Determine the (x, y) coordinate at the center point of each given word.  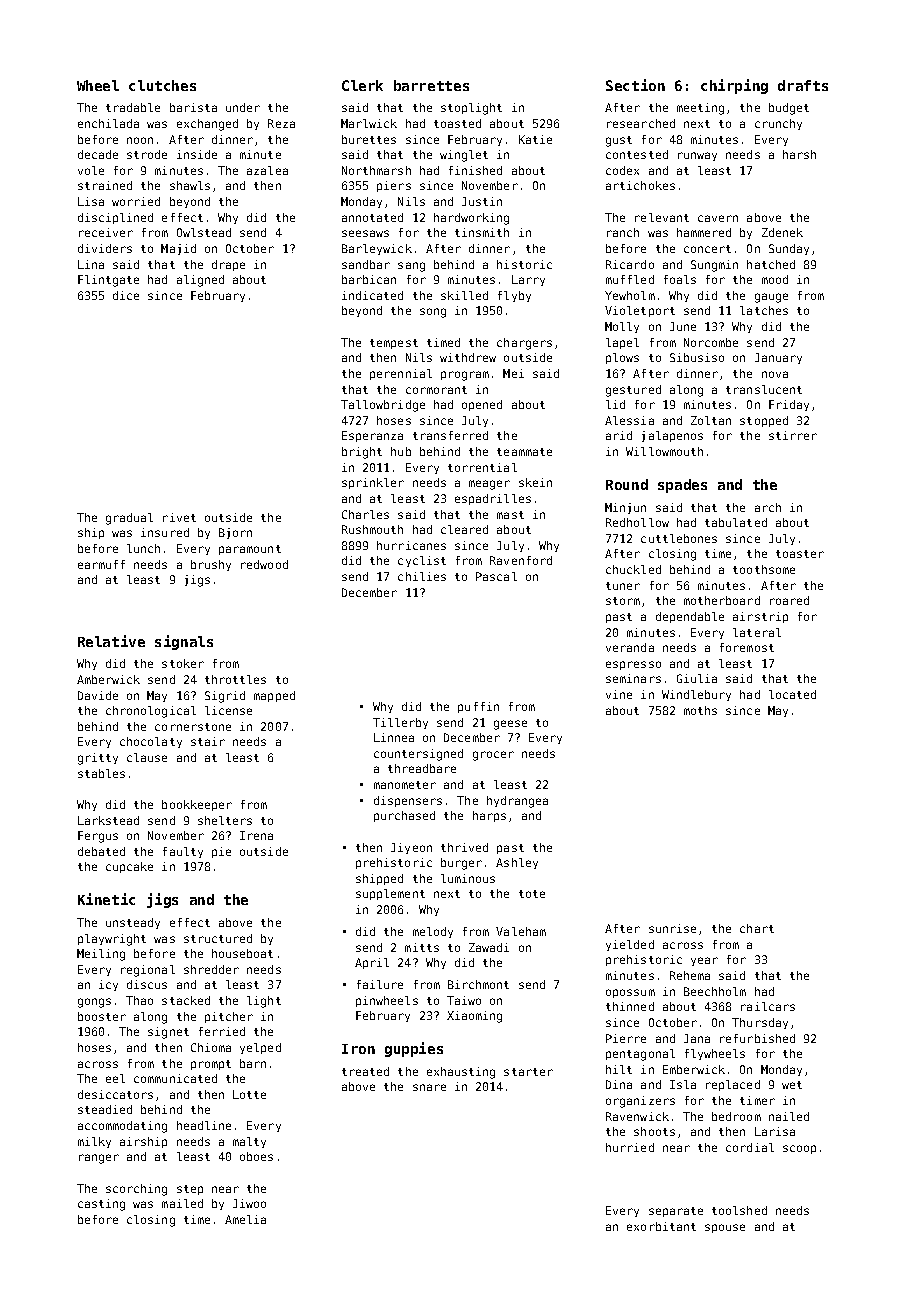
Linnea (394, 737)
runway (697, 156)
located (792, 694)
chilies (422, 576)
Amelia (245, 1219)
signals (184, 642)
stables (101, 773)
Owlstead (204, 232)
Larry (528, 280)
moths (700, 710)
